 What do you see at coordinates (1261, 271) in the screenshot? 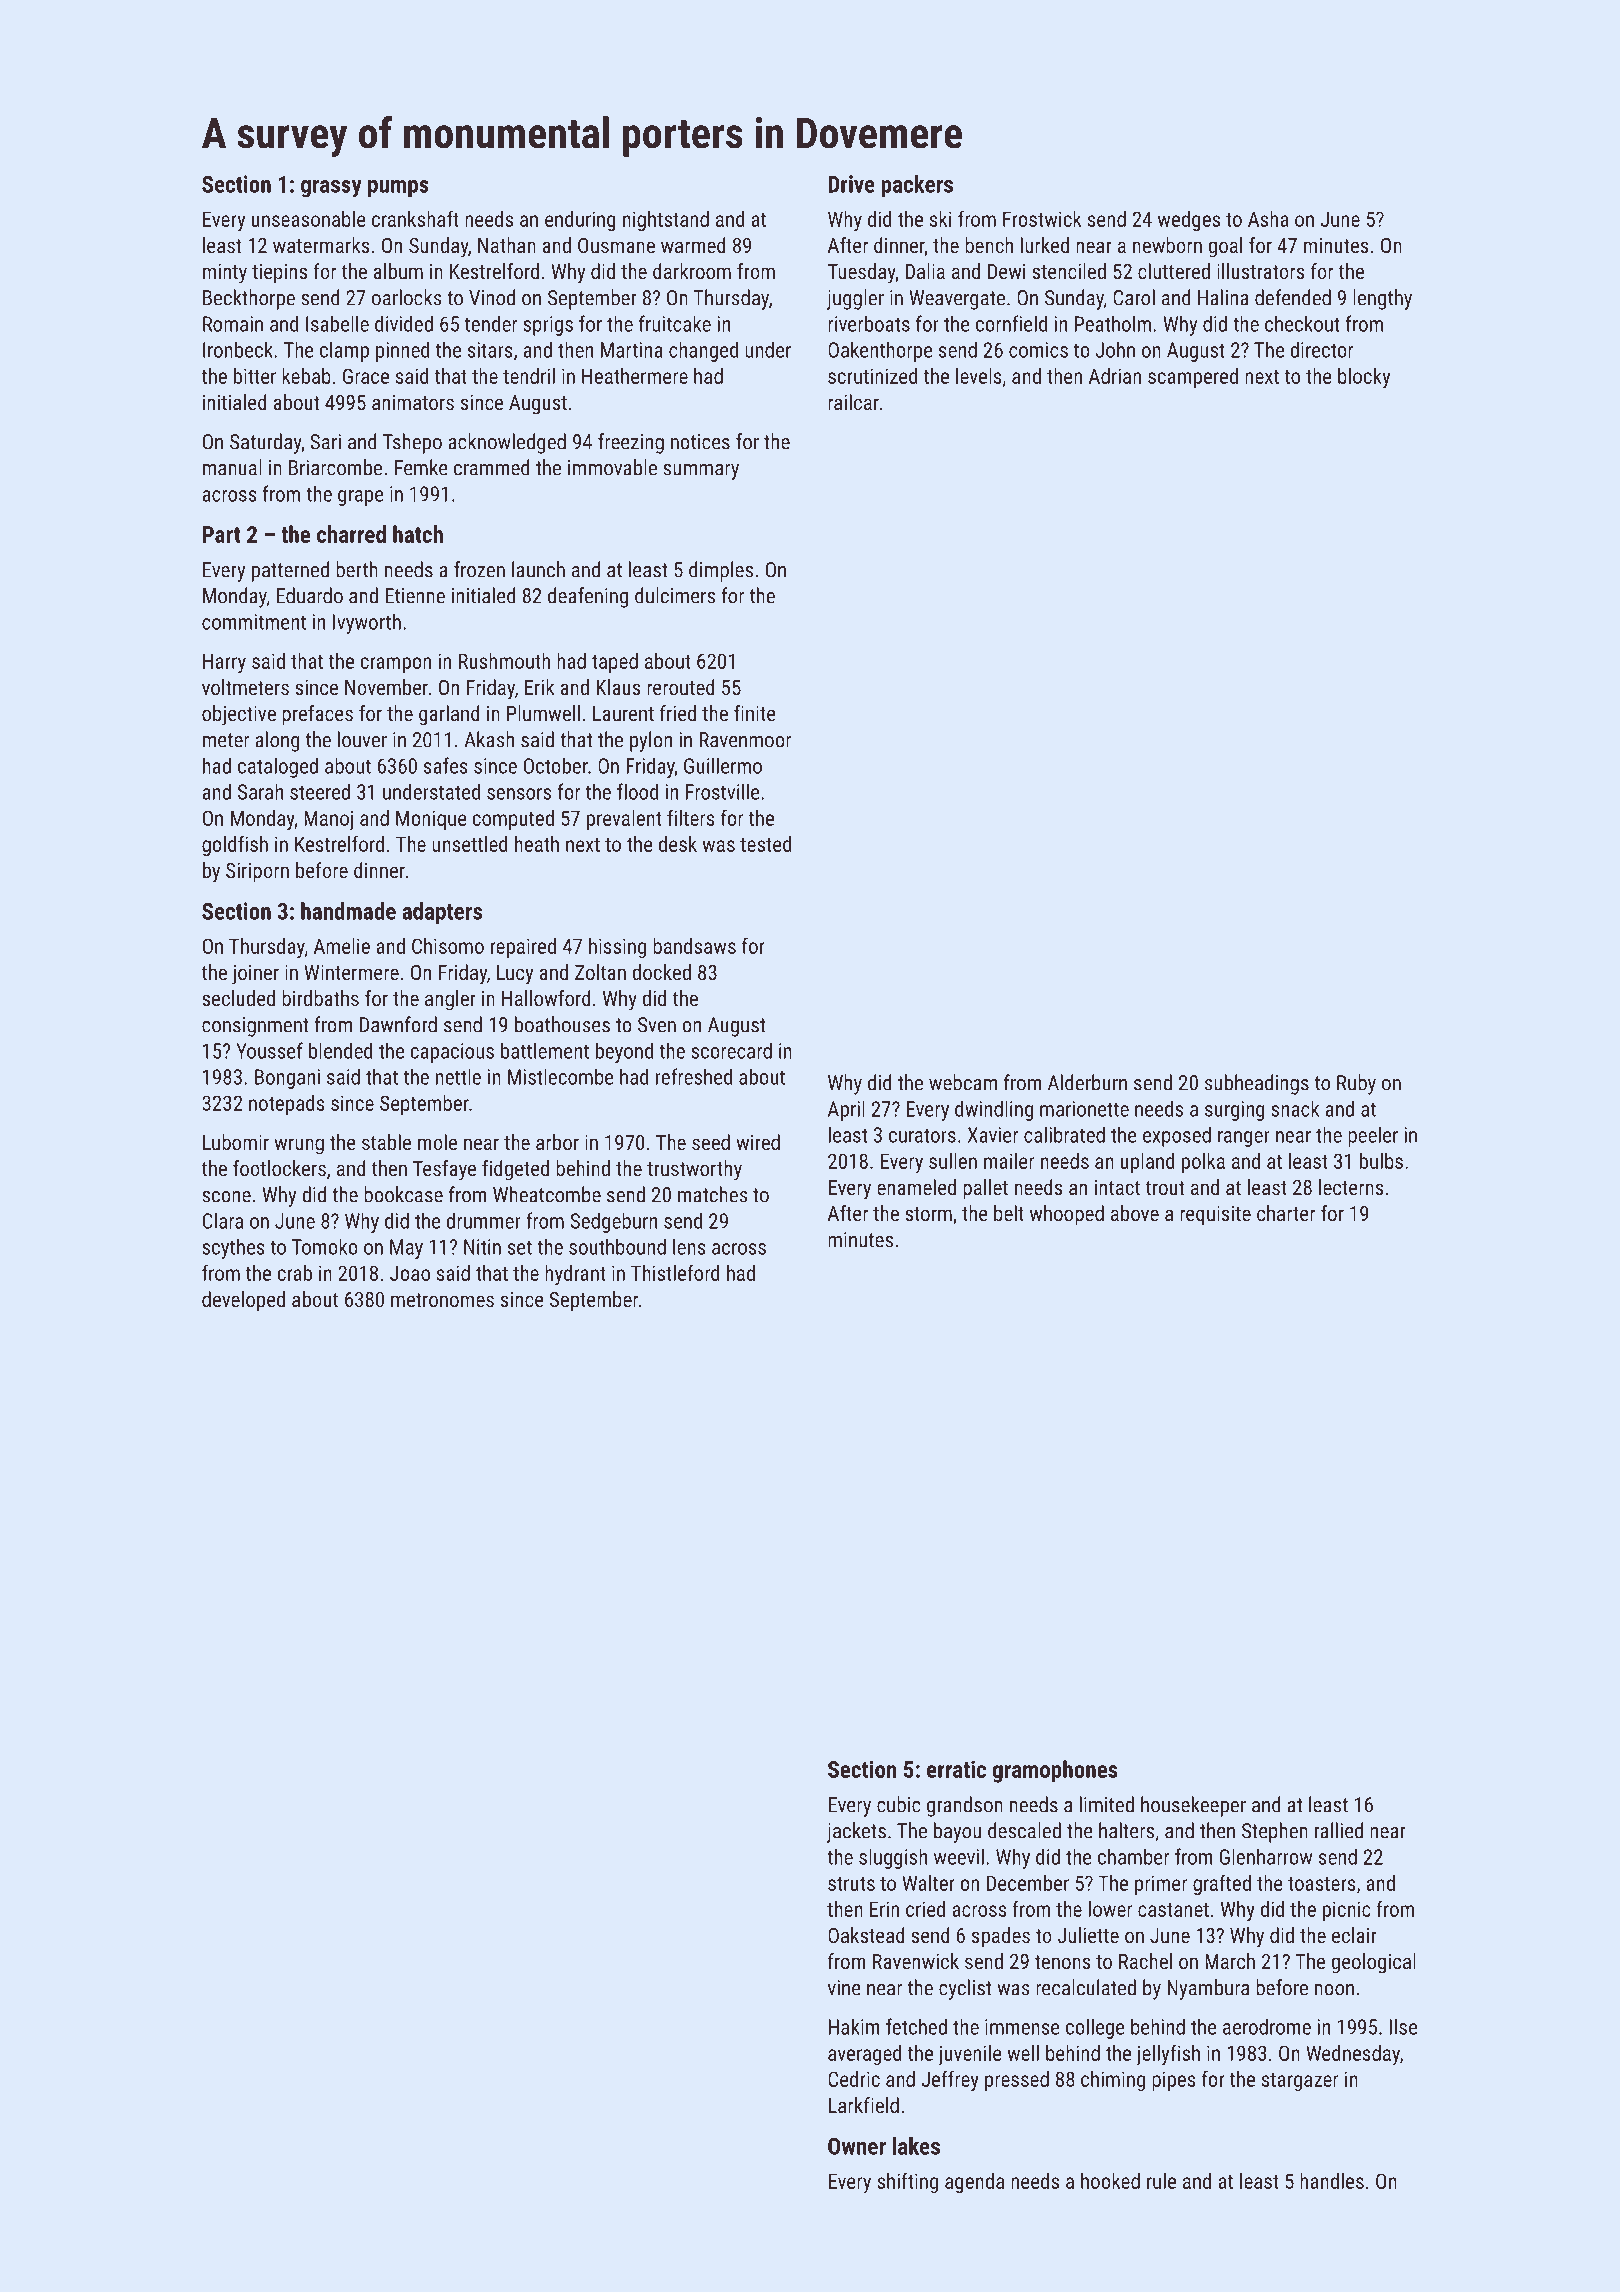
I see `illustrators` at bounding box center [1261, 271].
